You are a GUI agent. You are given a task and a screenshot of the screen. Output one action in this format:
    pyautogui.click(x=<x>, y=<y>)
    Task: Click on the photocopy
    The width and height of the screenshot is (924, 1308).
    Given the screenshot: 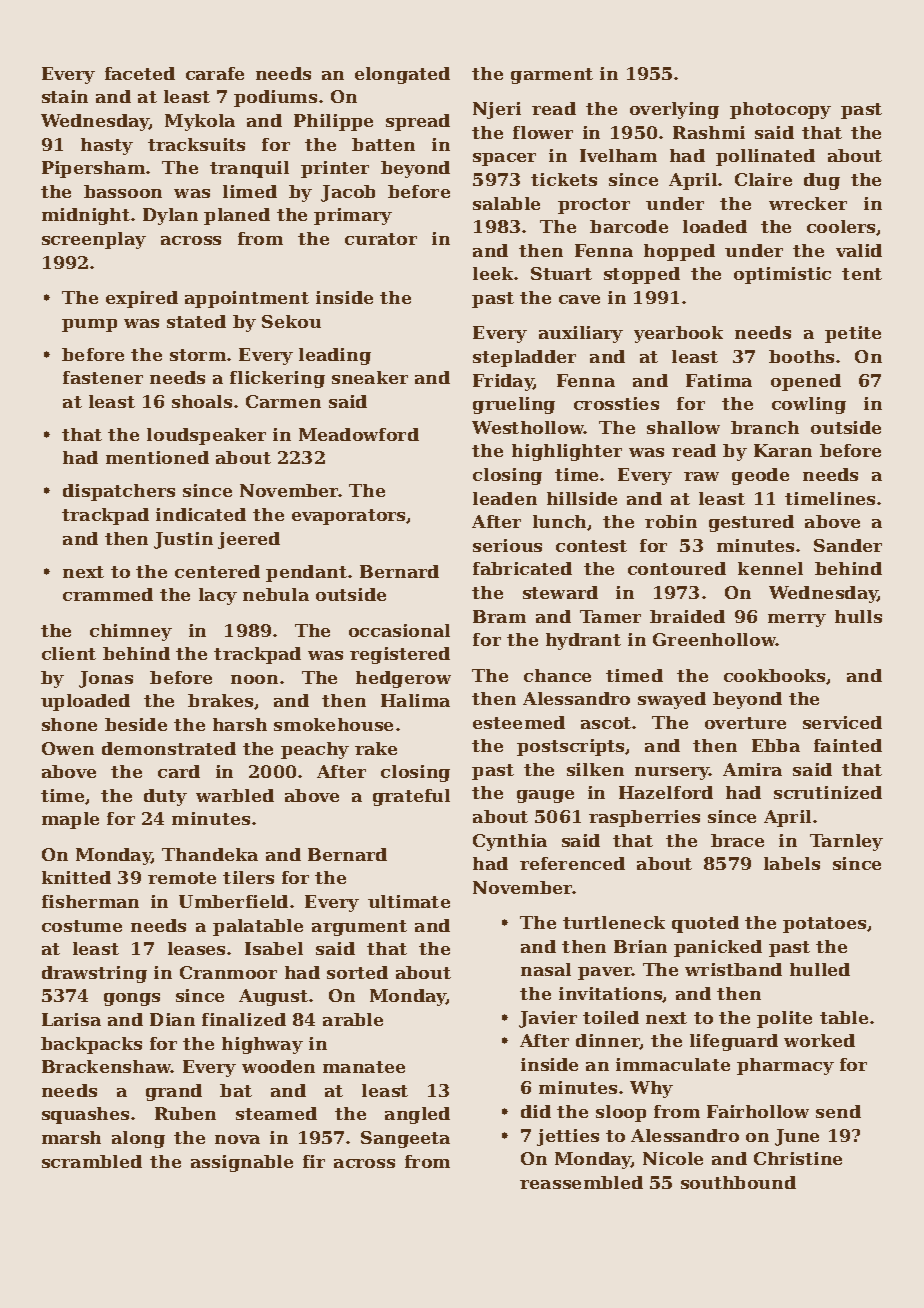 What is the action you would take?
    pyautogui.click(x=780, y=110)
